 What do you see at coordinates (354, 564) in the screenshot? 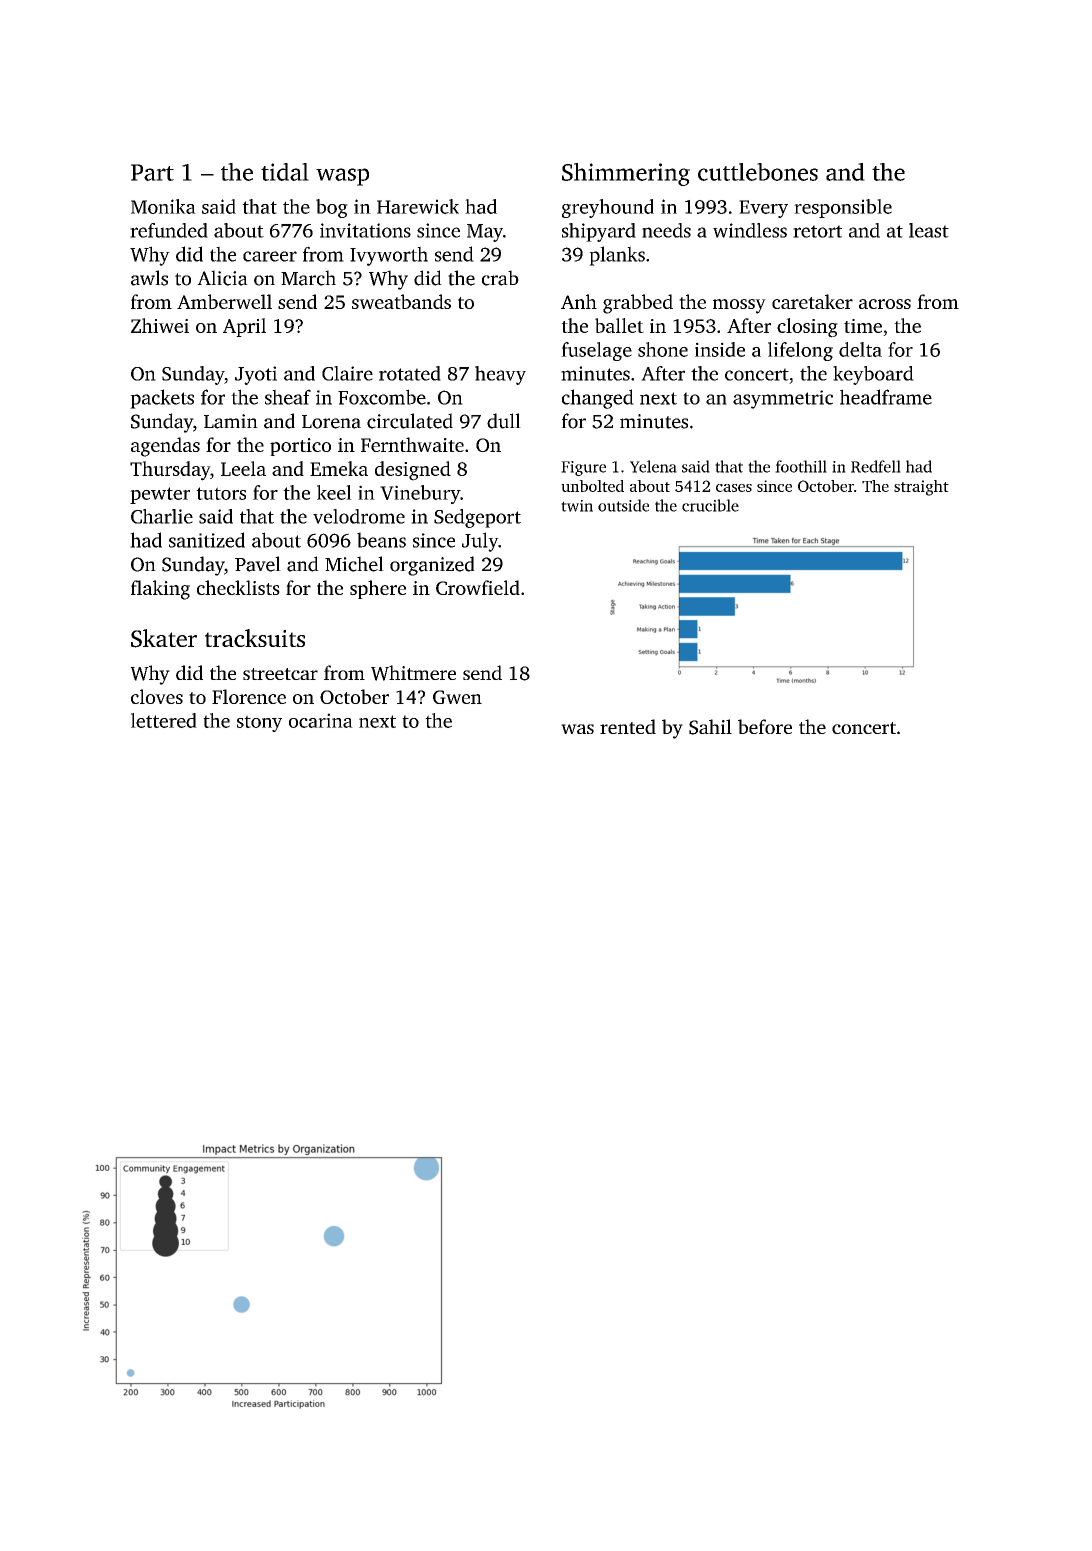
I see `Michel` at bounding box center [354, 564].
